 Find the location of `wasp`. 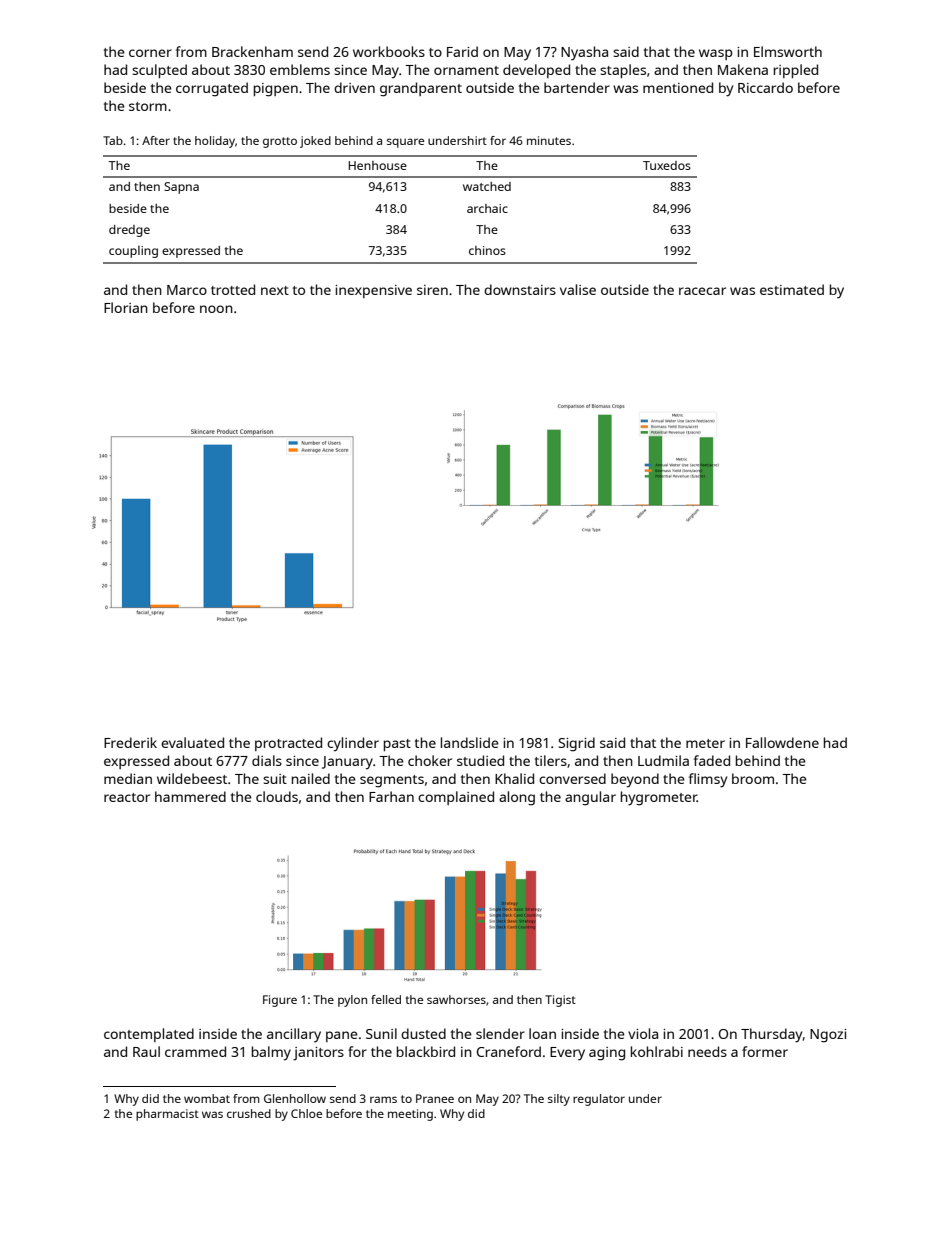

wasp is located at coordinates (716, 54).
